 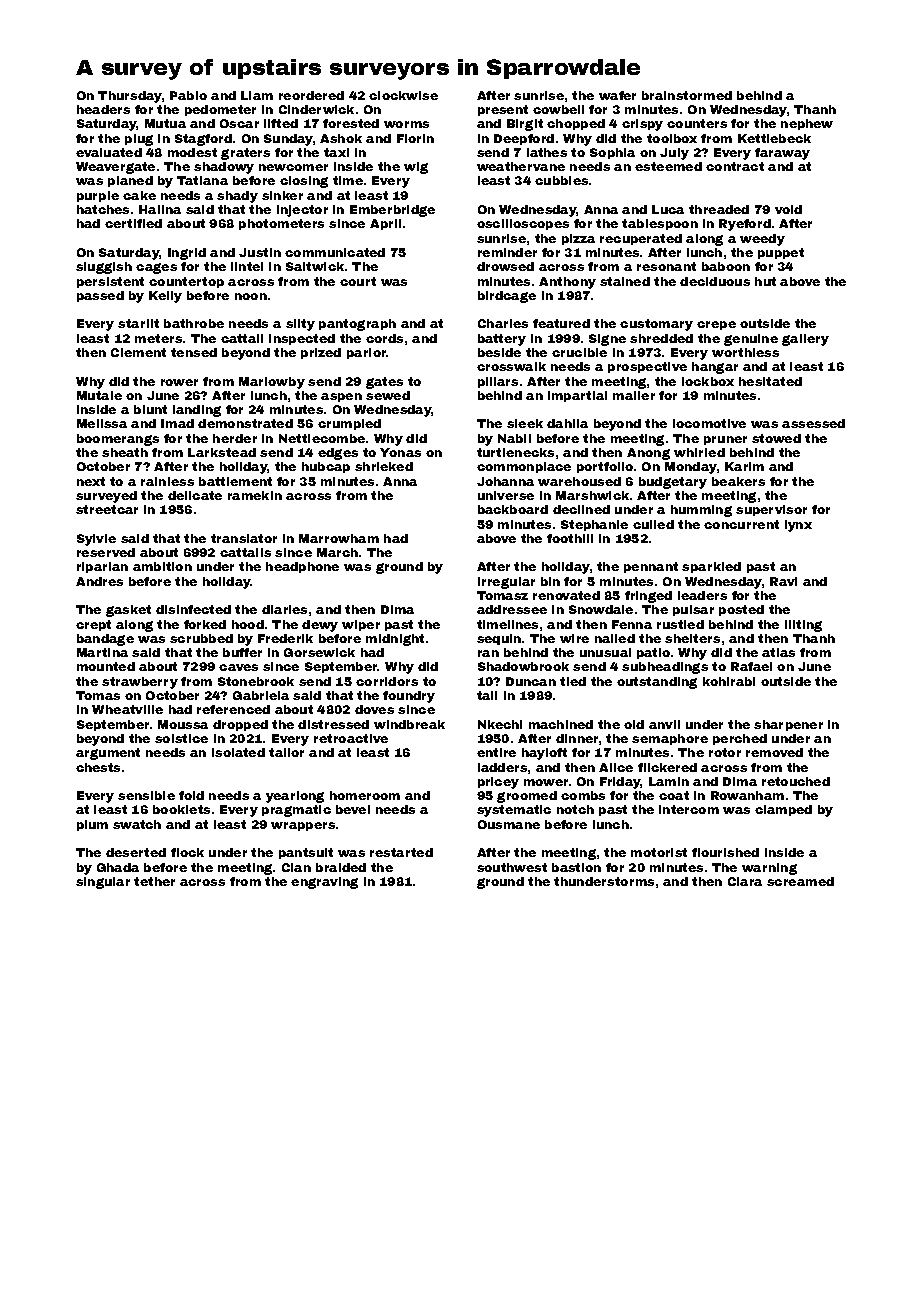 I want to click on customary, so click(x=656, y=325).
